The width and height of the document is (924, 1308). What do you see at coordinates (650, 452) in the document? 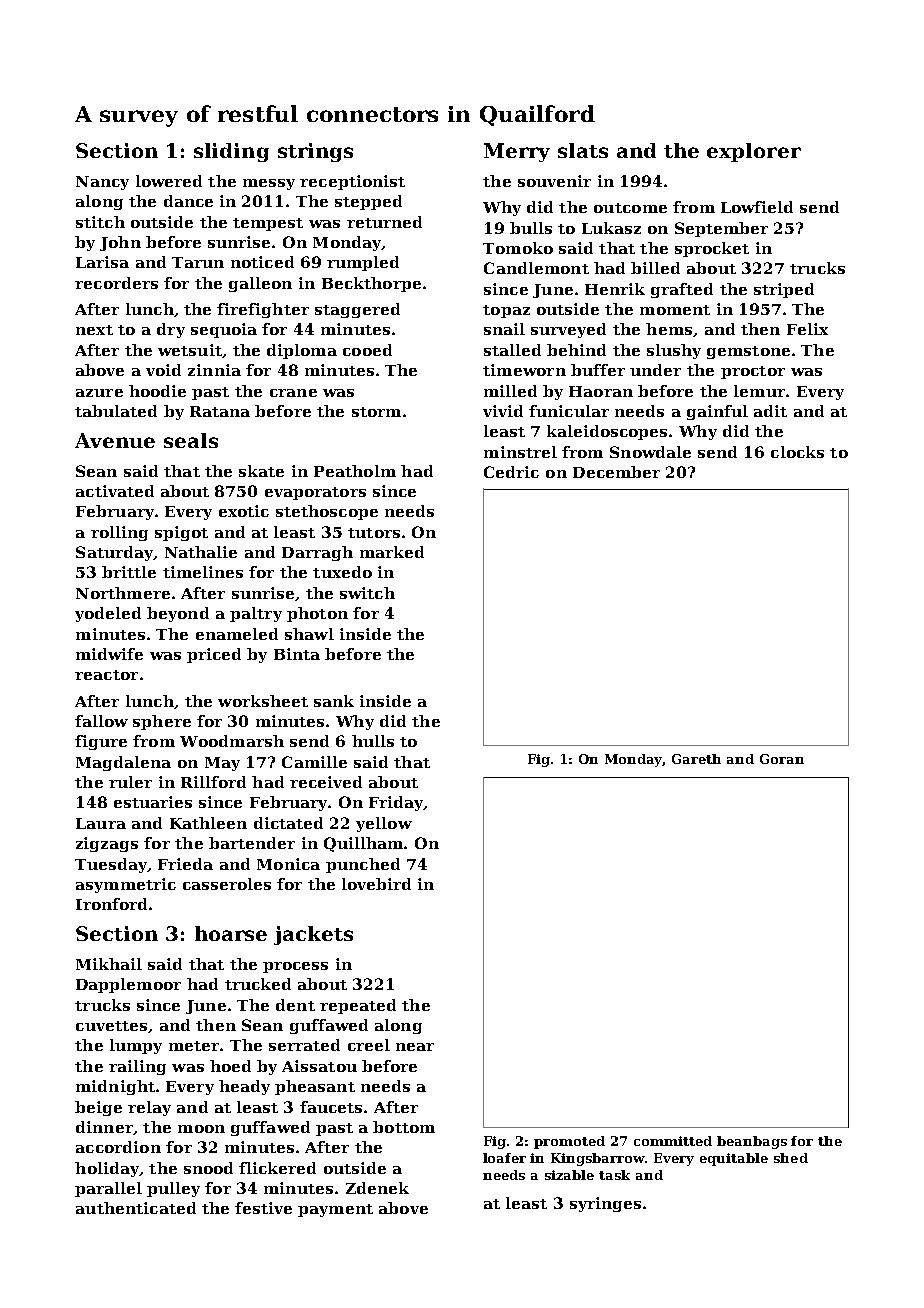
I see `Snowdale` at bounding box center [650, 452].
